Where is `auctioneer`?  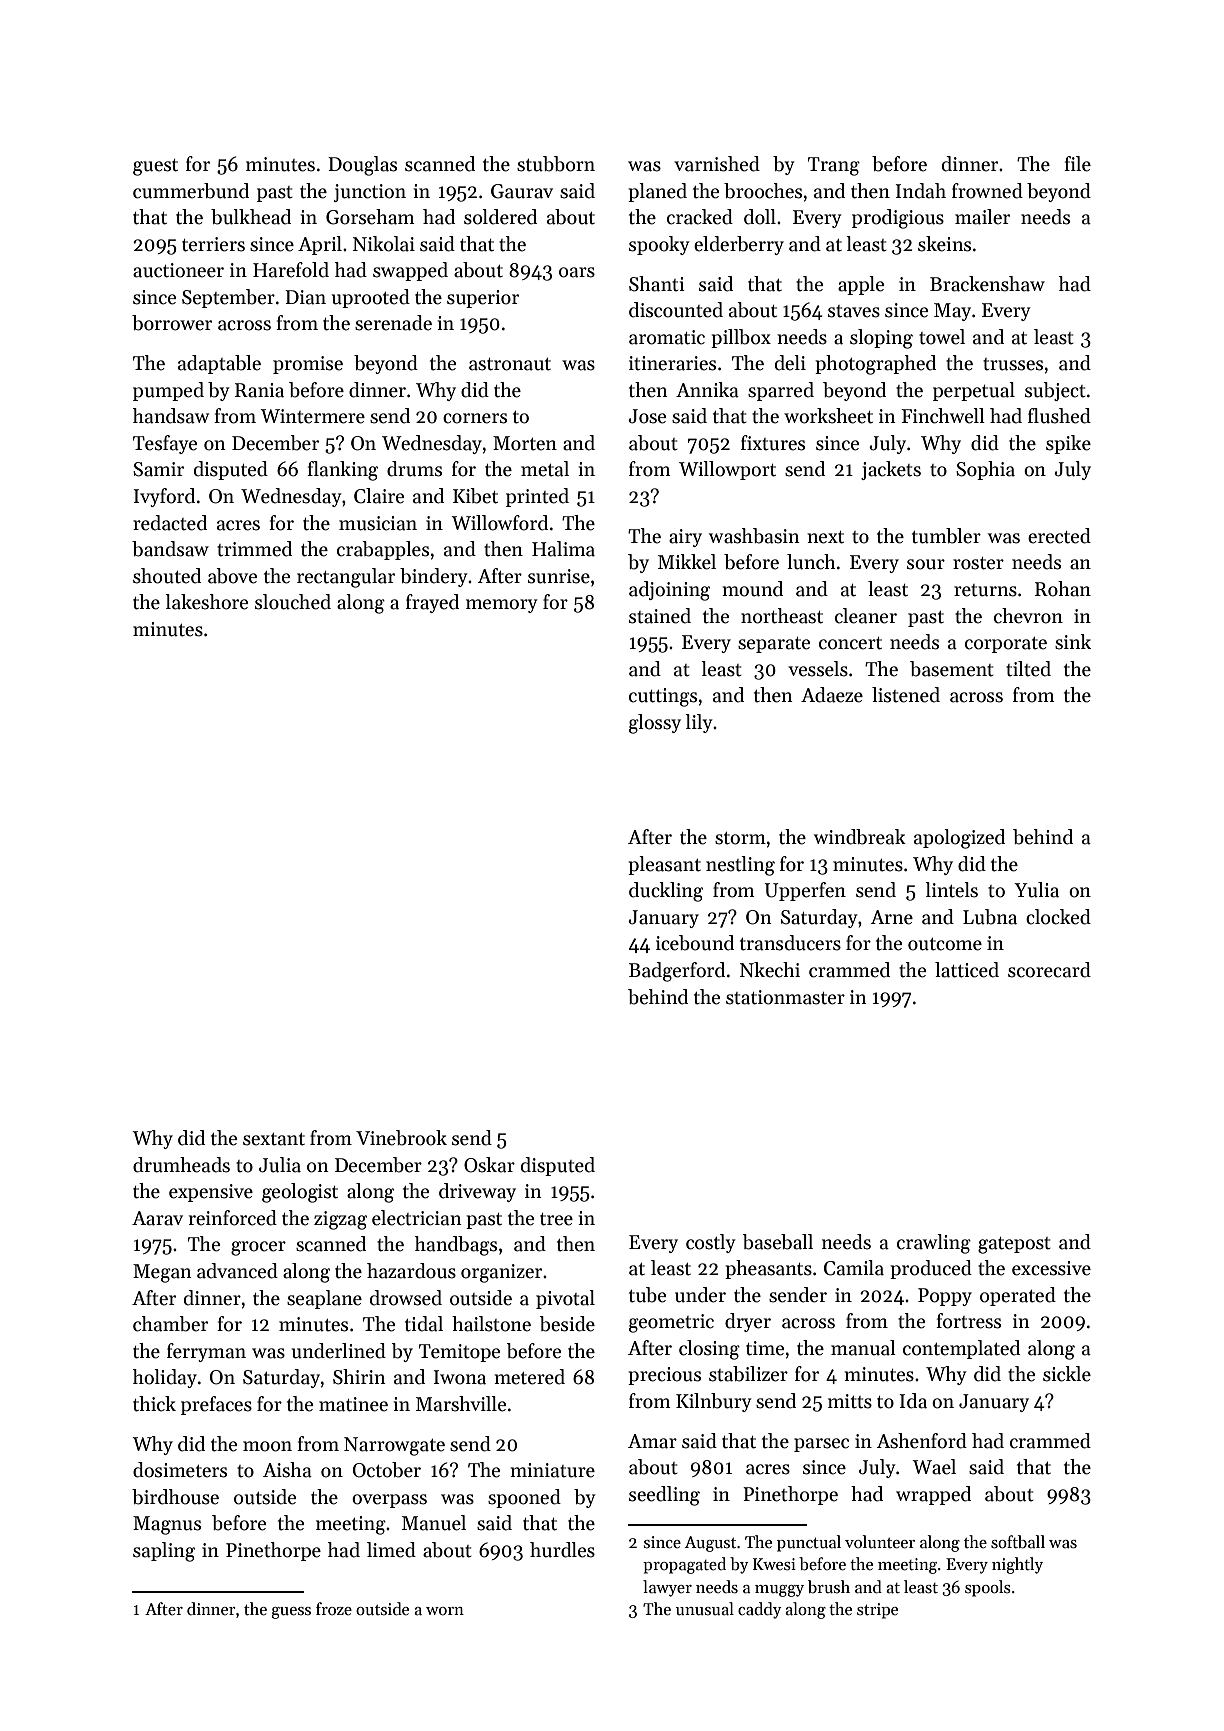
auctioneer is located at coordinates (178, 270).
